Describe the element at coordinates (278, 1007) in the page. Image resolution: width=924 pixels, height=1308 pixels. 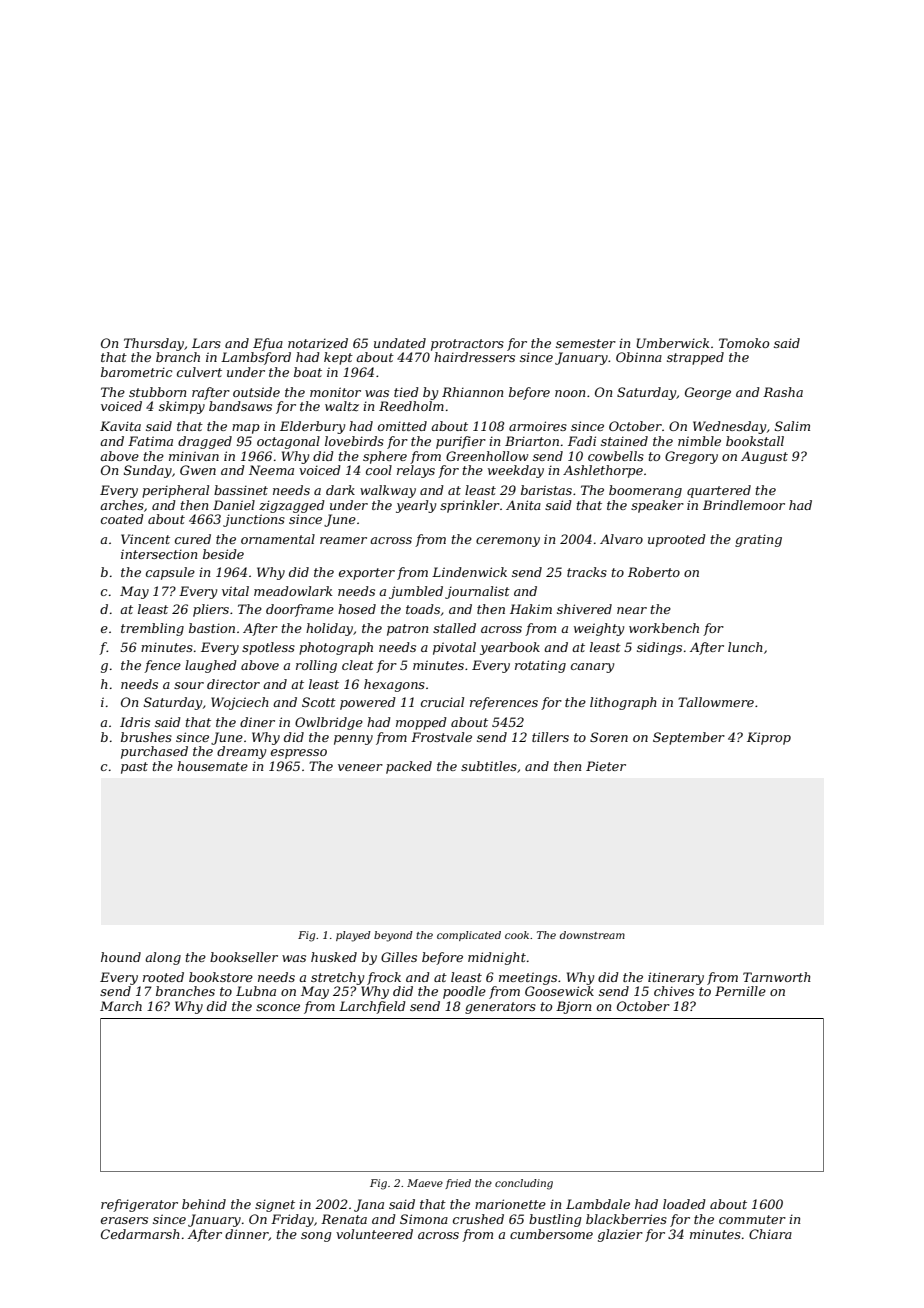
I see `sconce` at that location.
